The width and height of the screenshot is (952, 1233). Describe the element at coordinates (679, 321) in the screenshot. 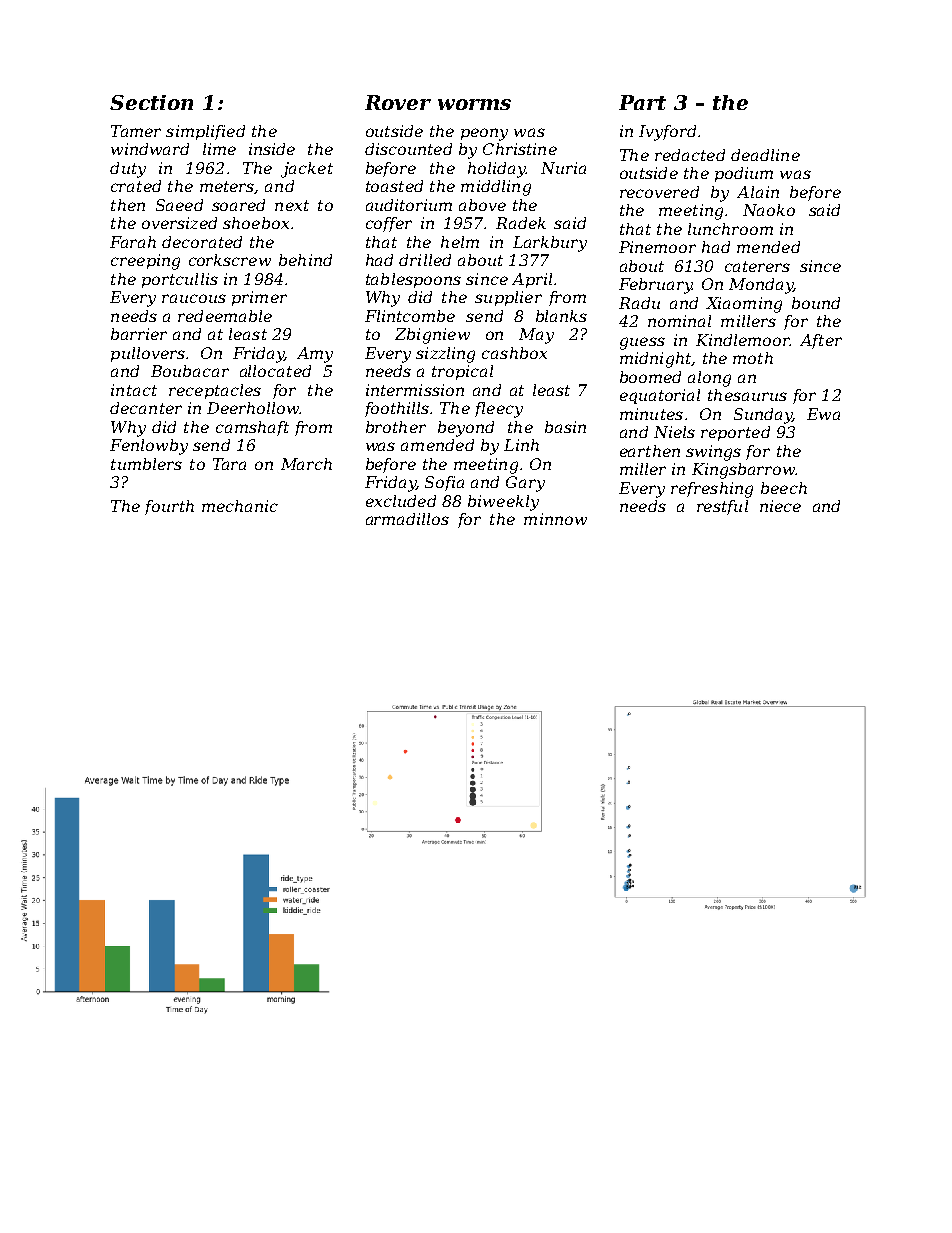

I see `nominal` at that location.
